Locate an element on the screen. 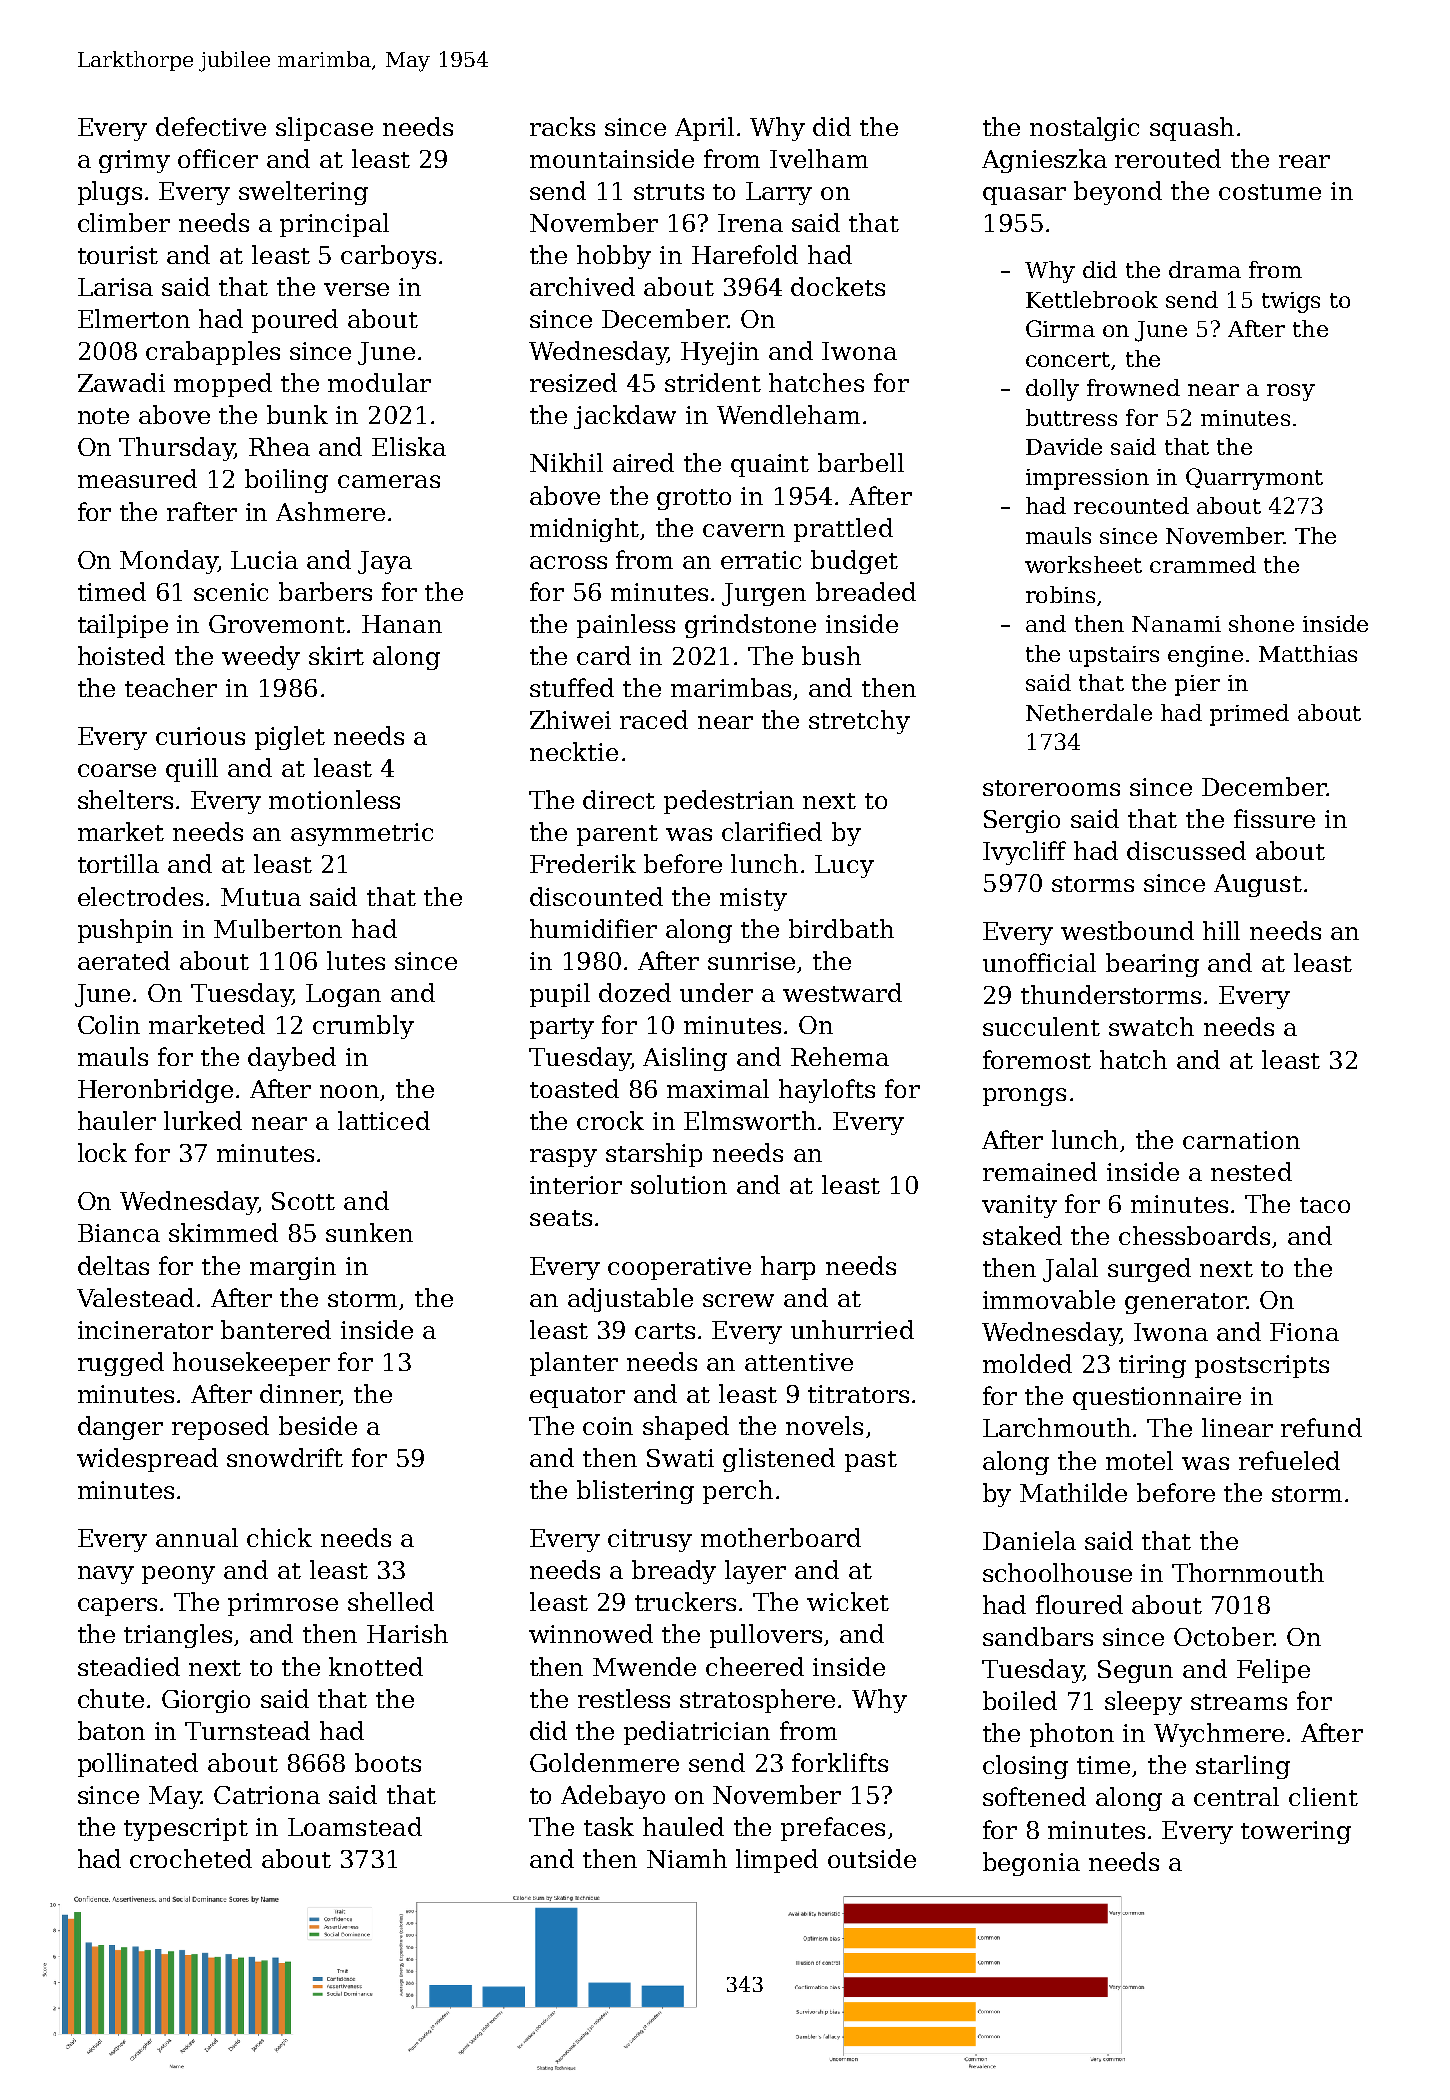  birdbath is located at coordinates (841, 928).
